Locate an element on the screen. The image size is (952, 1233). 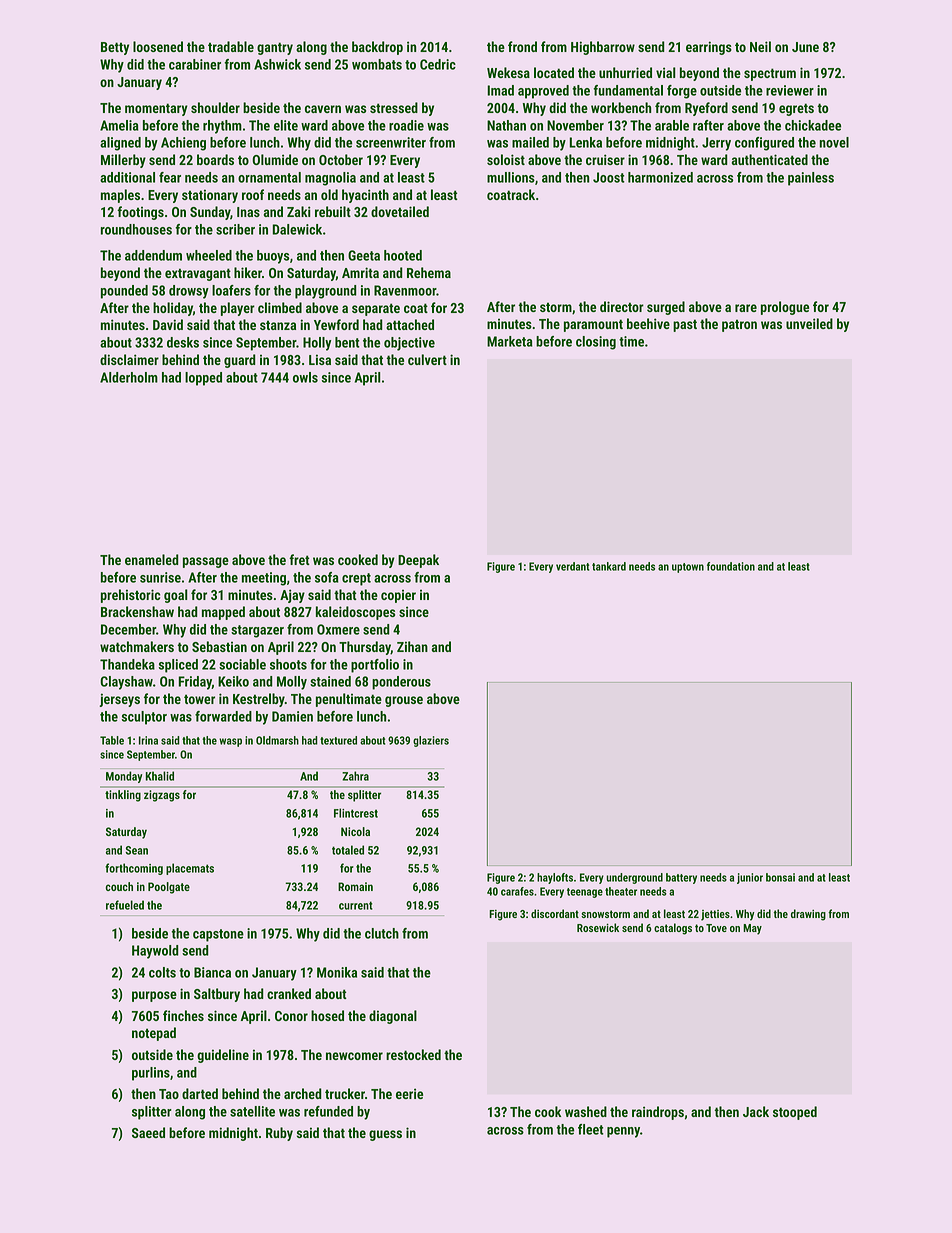
arable is located at coordinates (672, 125).
